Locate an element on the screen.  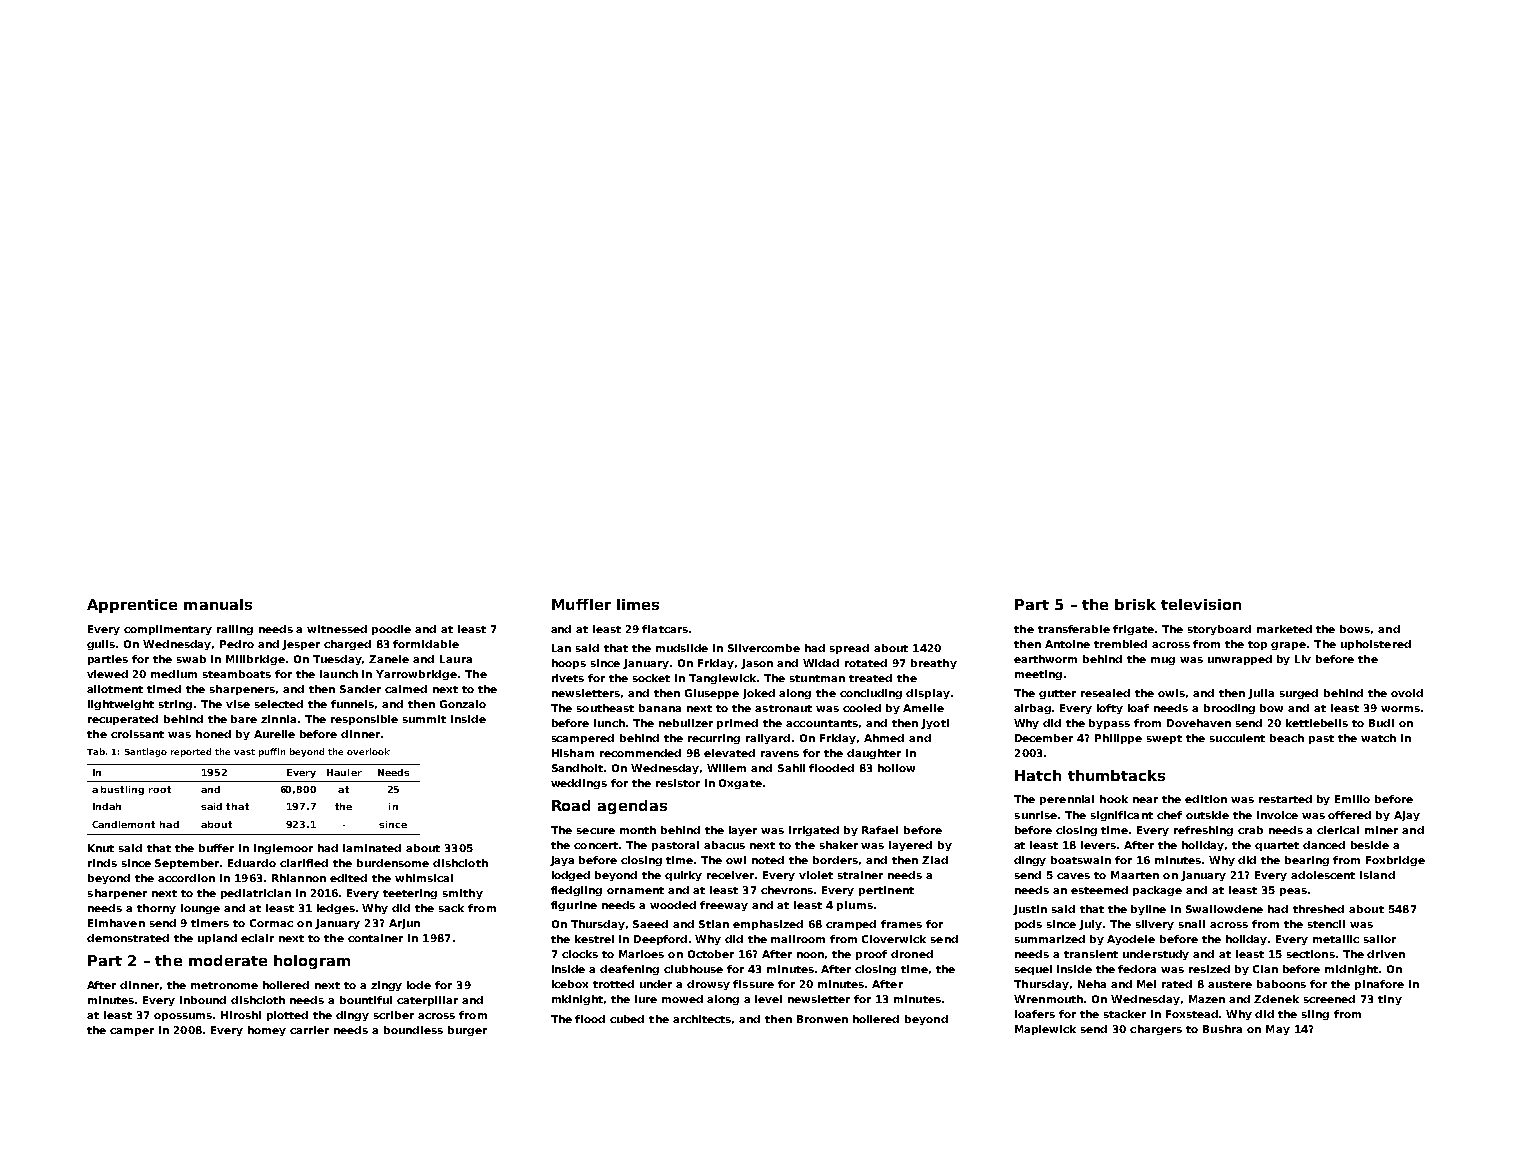
Tab is located at coordinates (96, 751).
